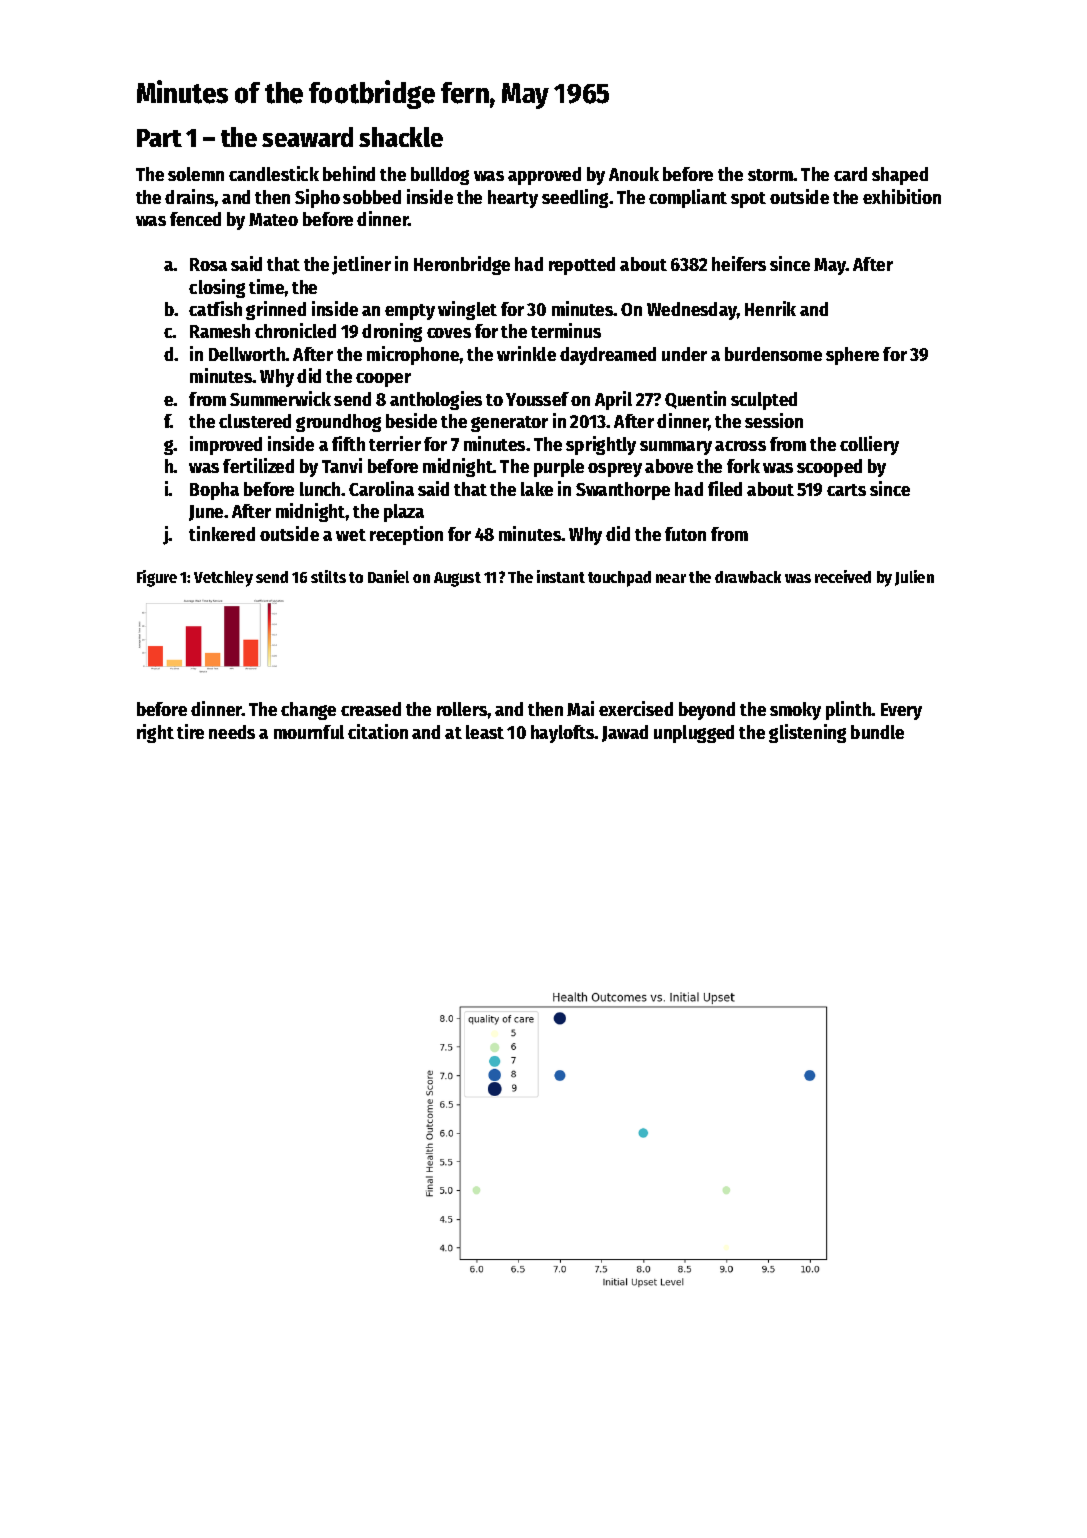  What do you see at coordinates (208, 264) in the screenshot?
I see `Rosa` at bounding box center [208, 264].
